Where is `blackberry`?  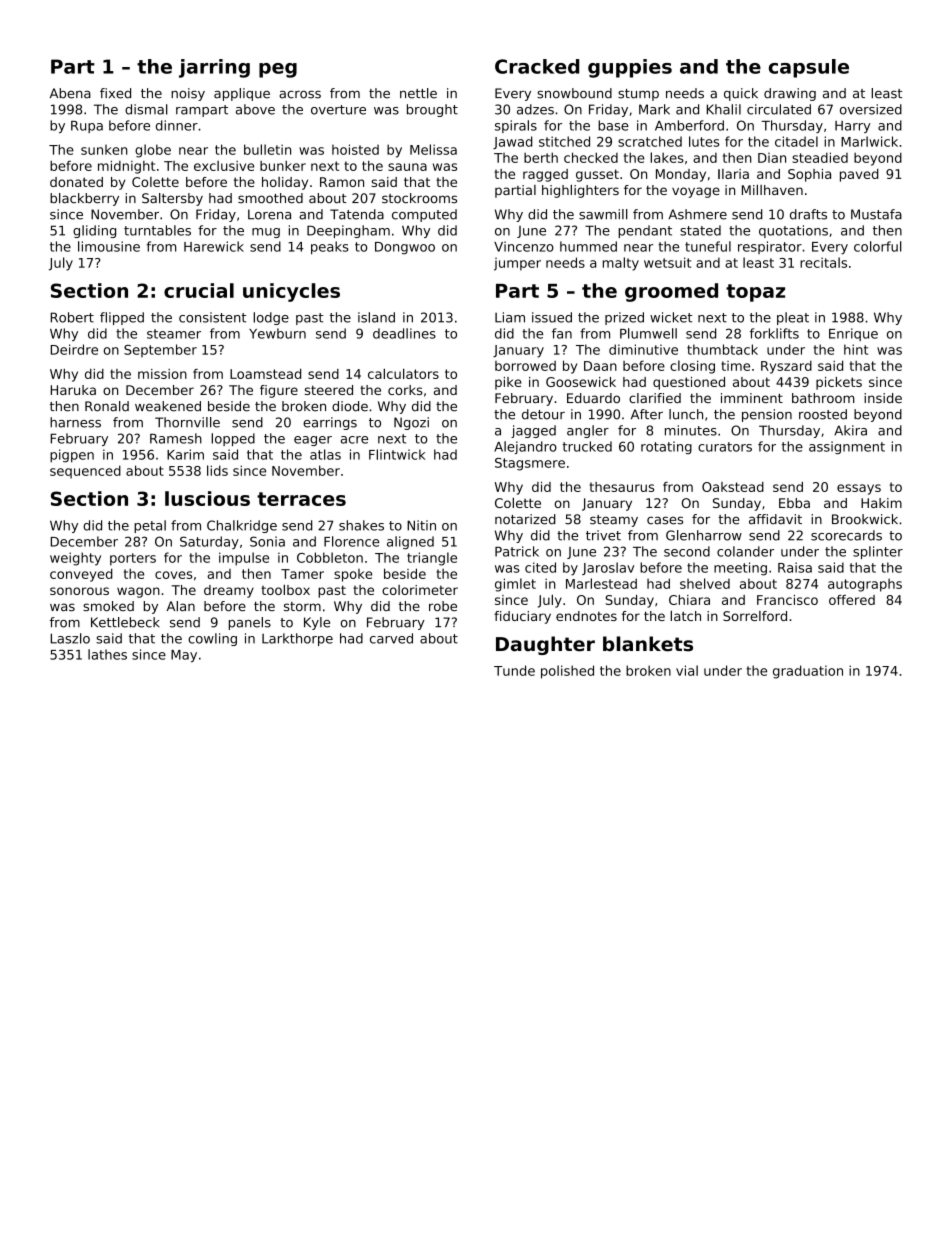
blackberry is located at coordinates (84, 199).
